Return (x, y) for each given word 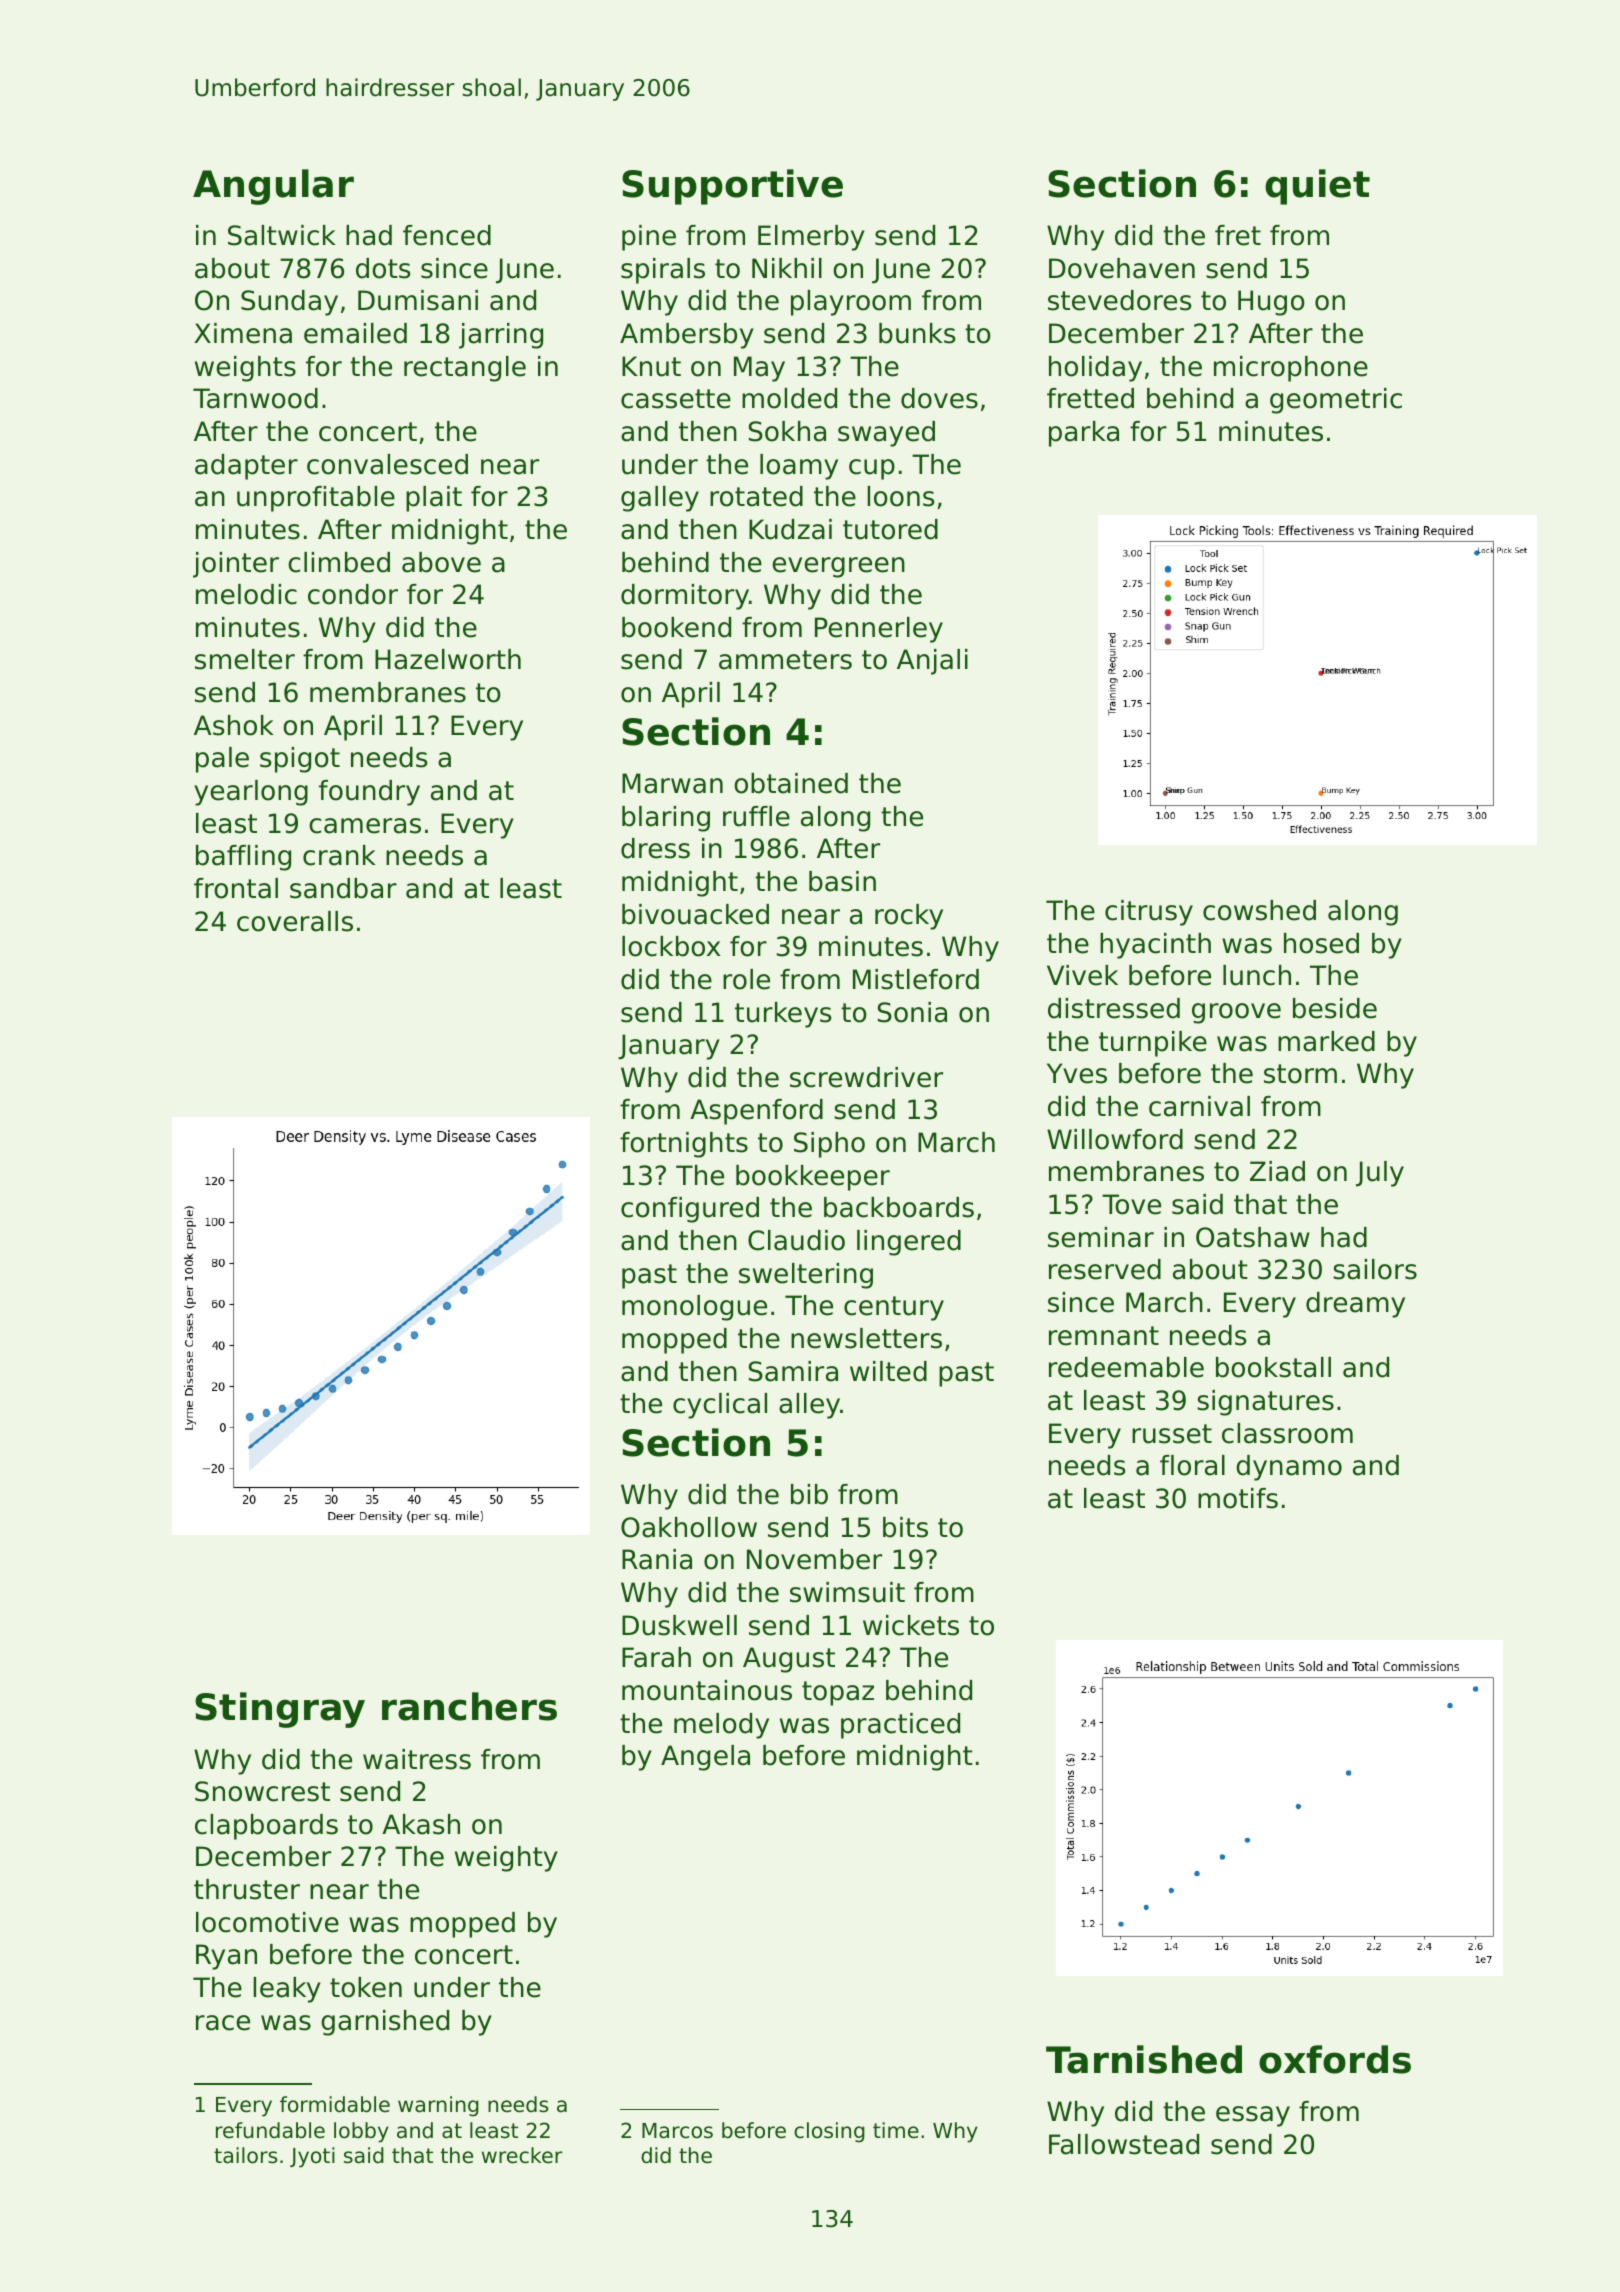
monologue (694, 1308)
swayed (886, 434)
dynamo (1289, 1468)
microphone (1291, 369)
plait (434, 499)
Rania (657, 1559)
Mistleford (916, 979)
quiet (1317, 187)
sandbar (343, 888)
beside (1335, 1008)
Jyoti (312, 2157)
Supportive (732, 187)
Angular (273, 187)
